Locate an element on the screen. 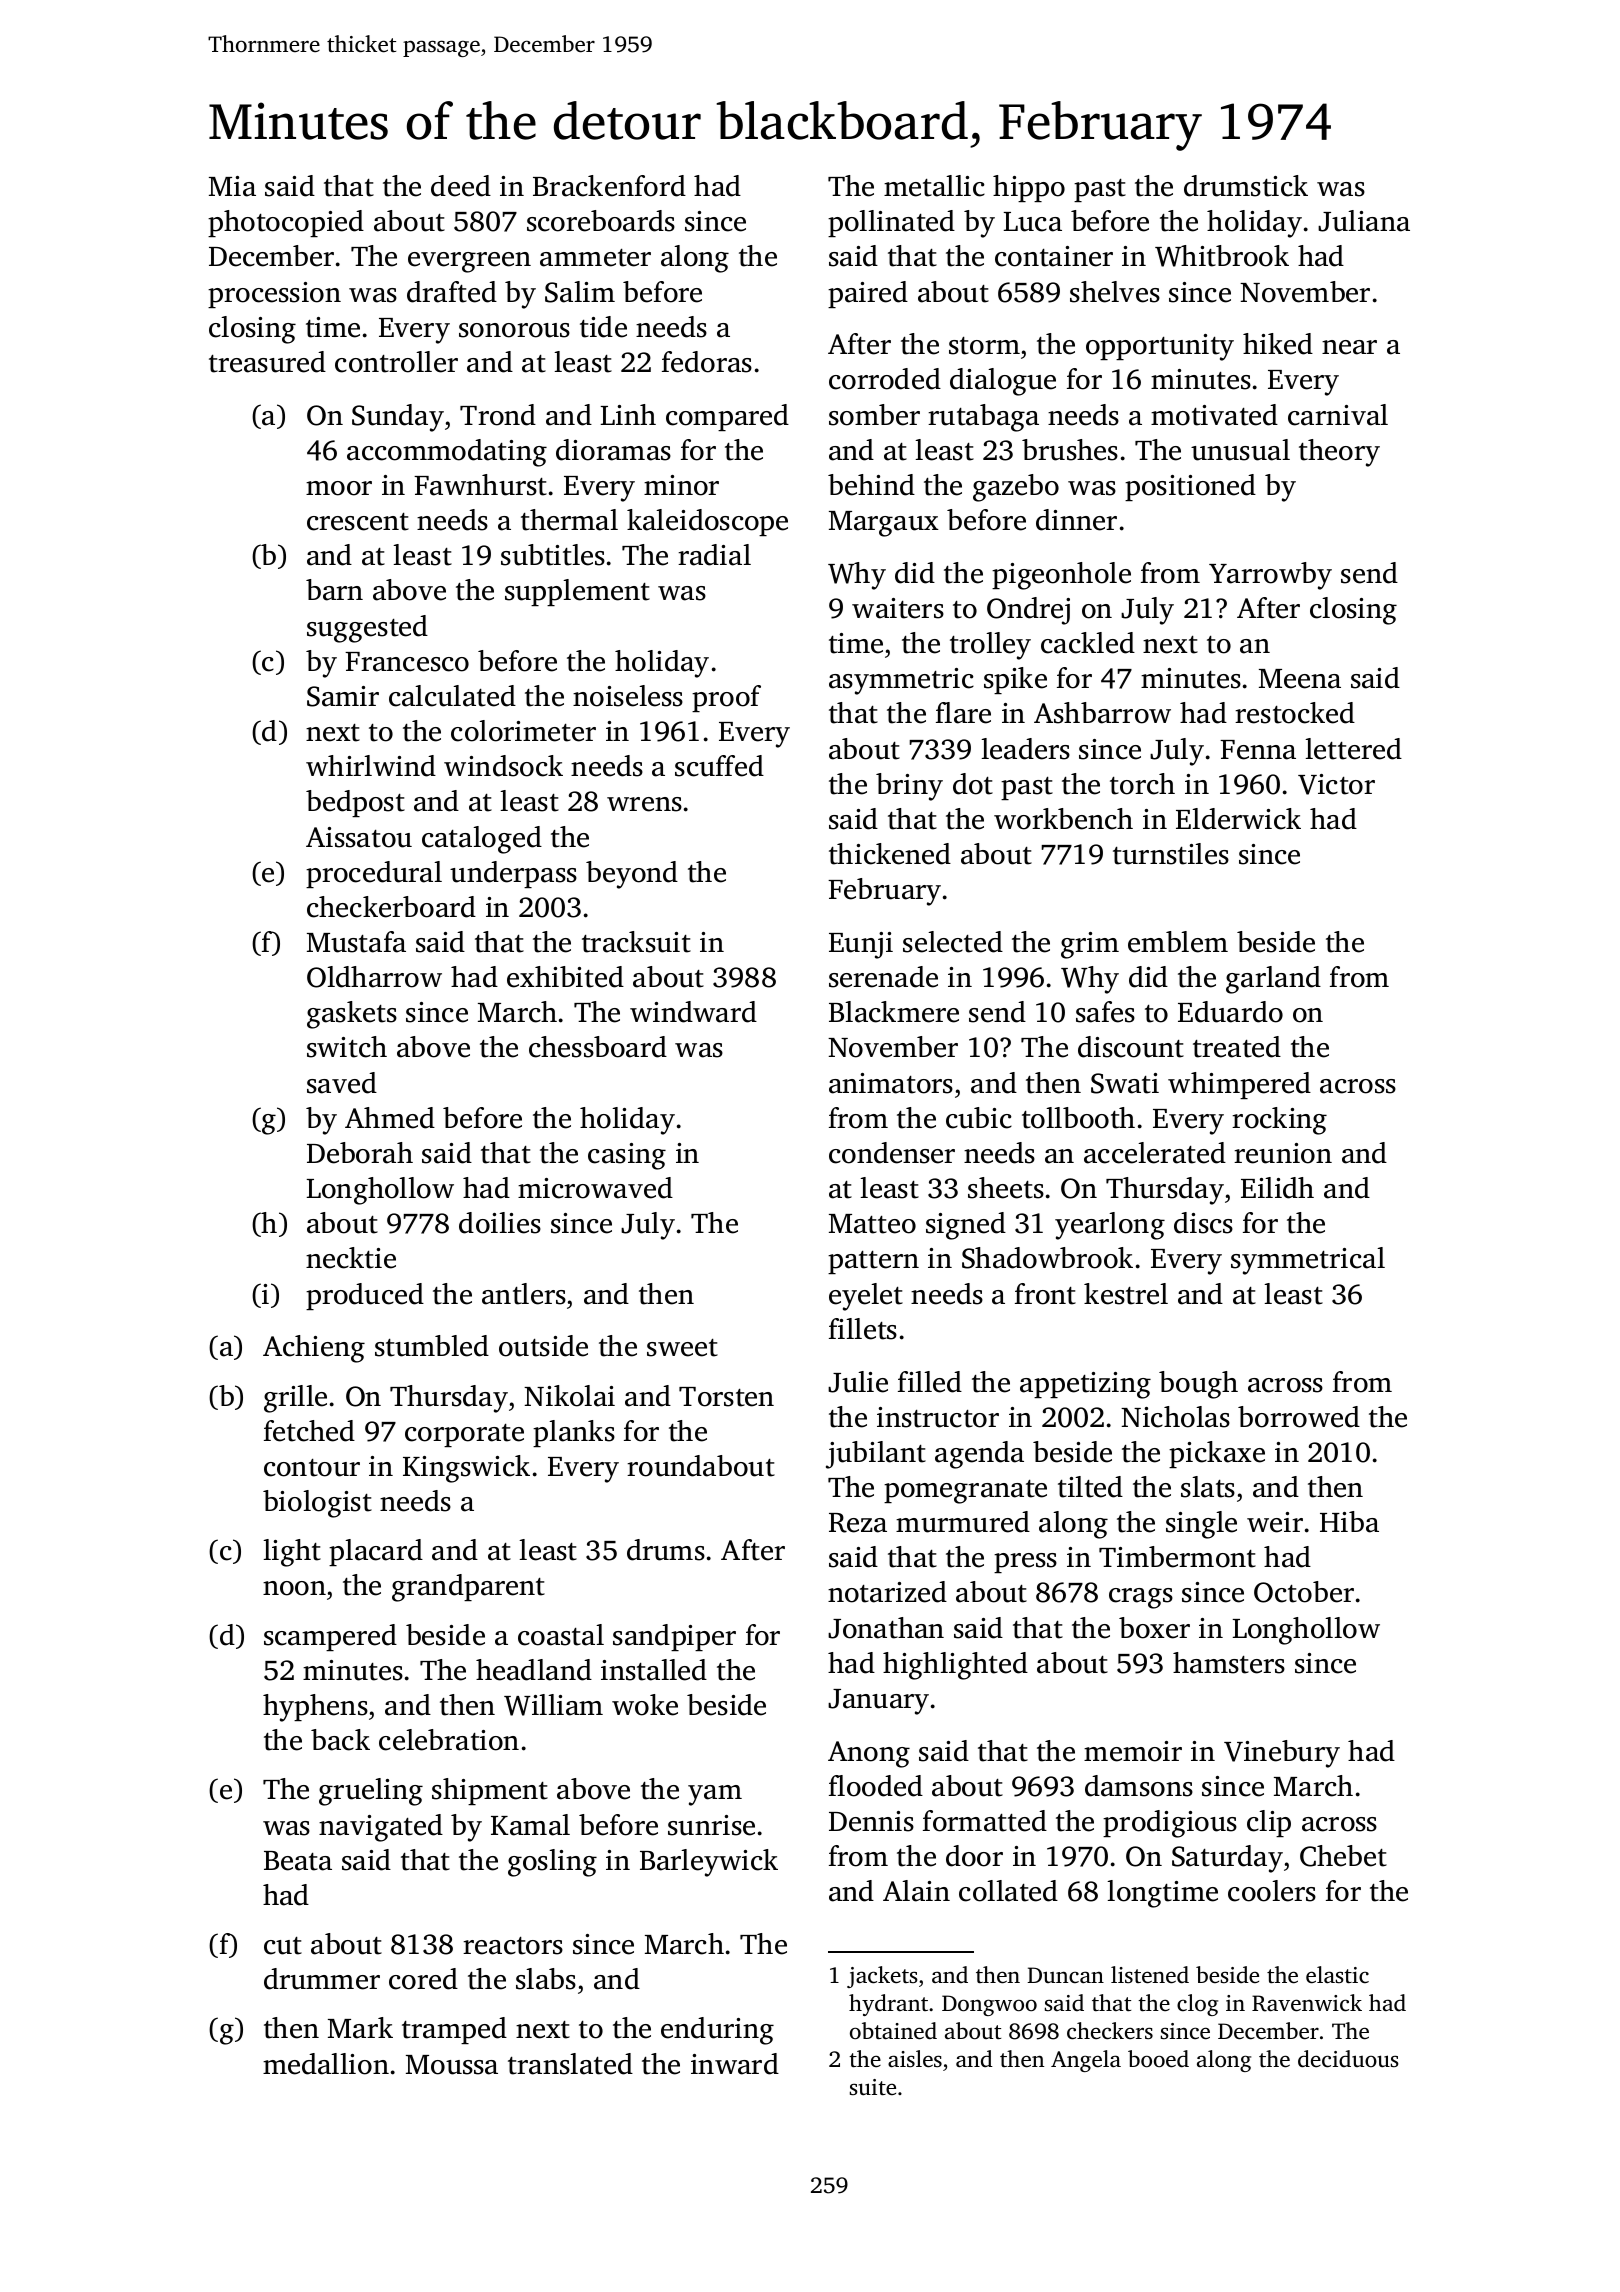 The image size is (1620, 2292). thickened is located at coordinates (890, 854).
